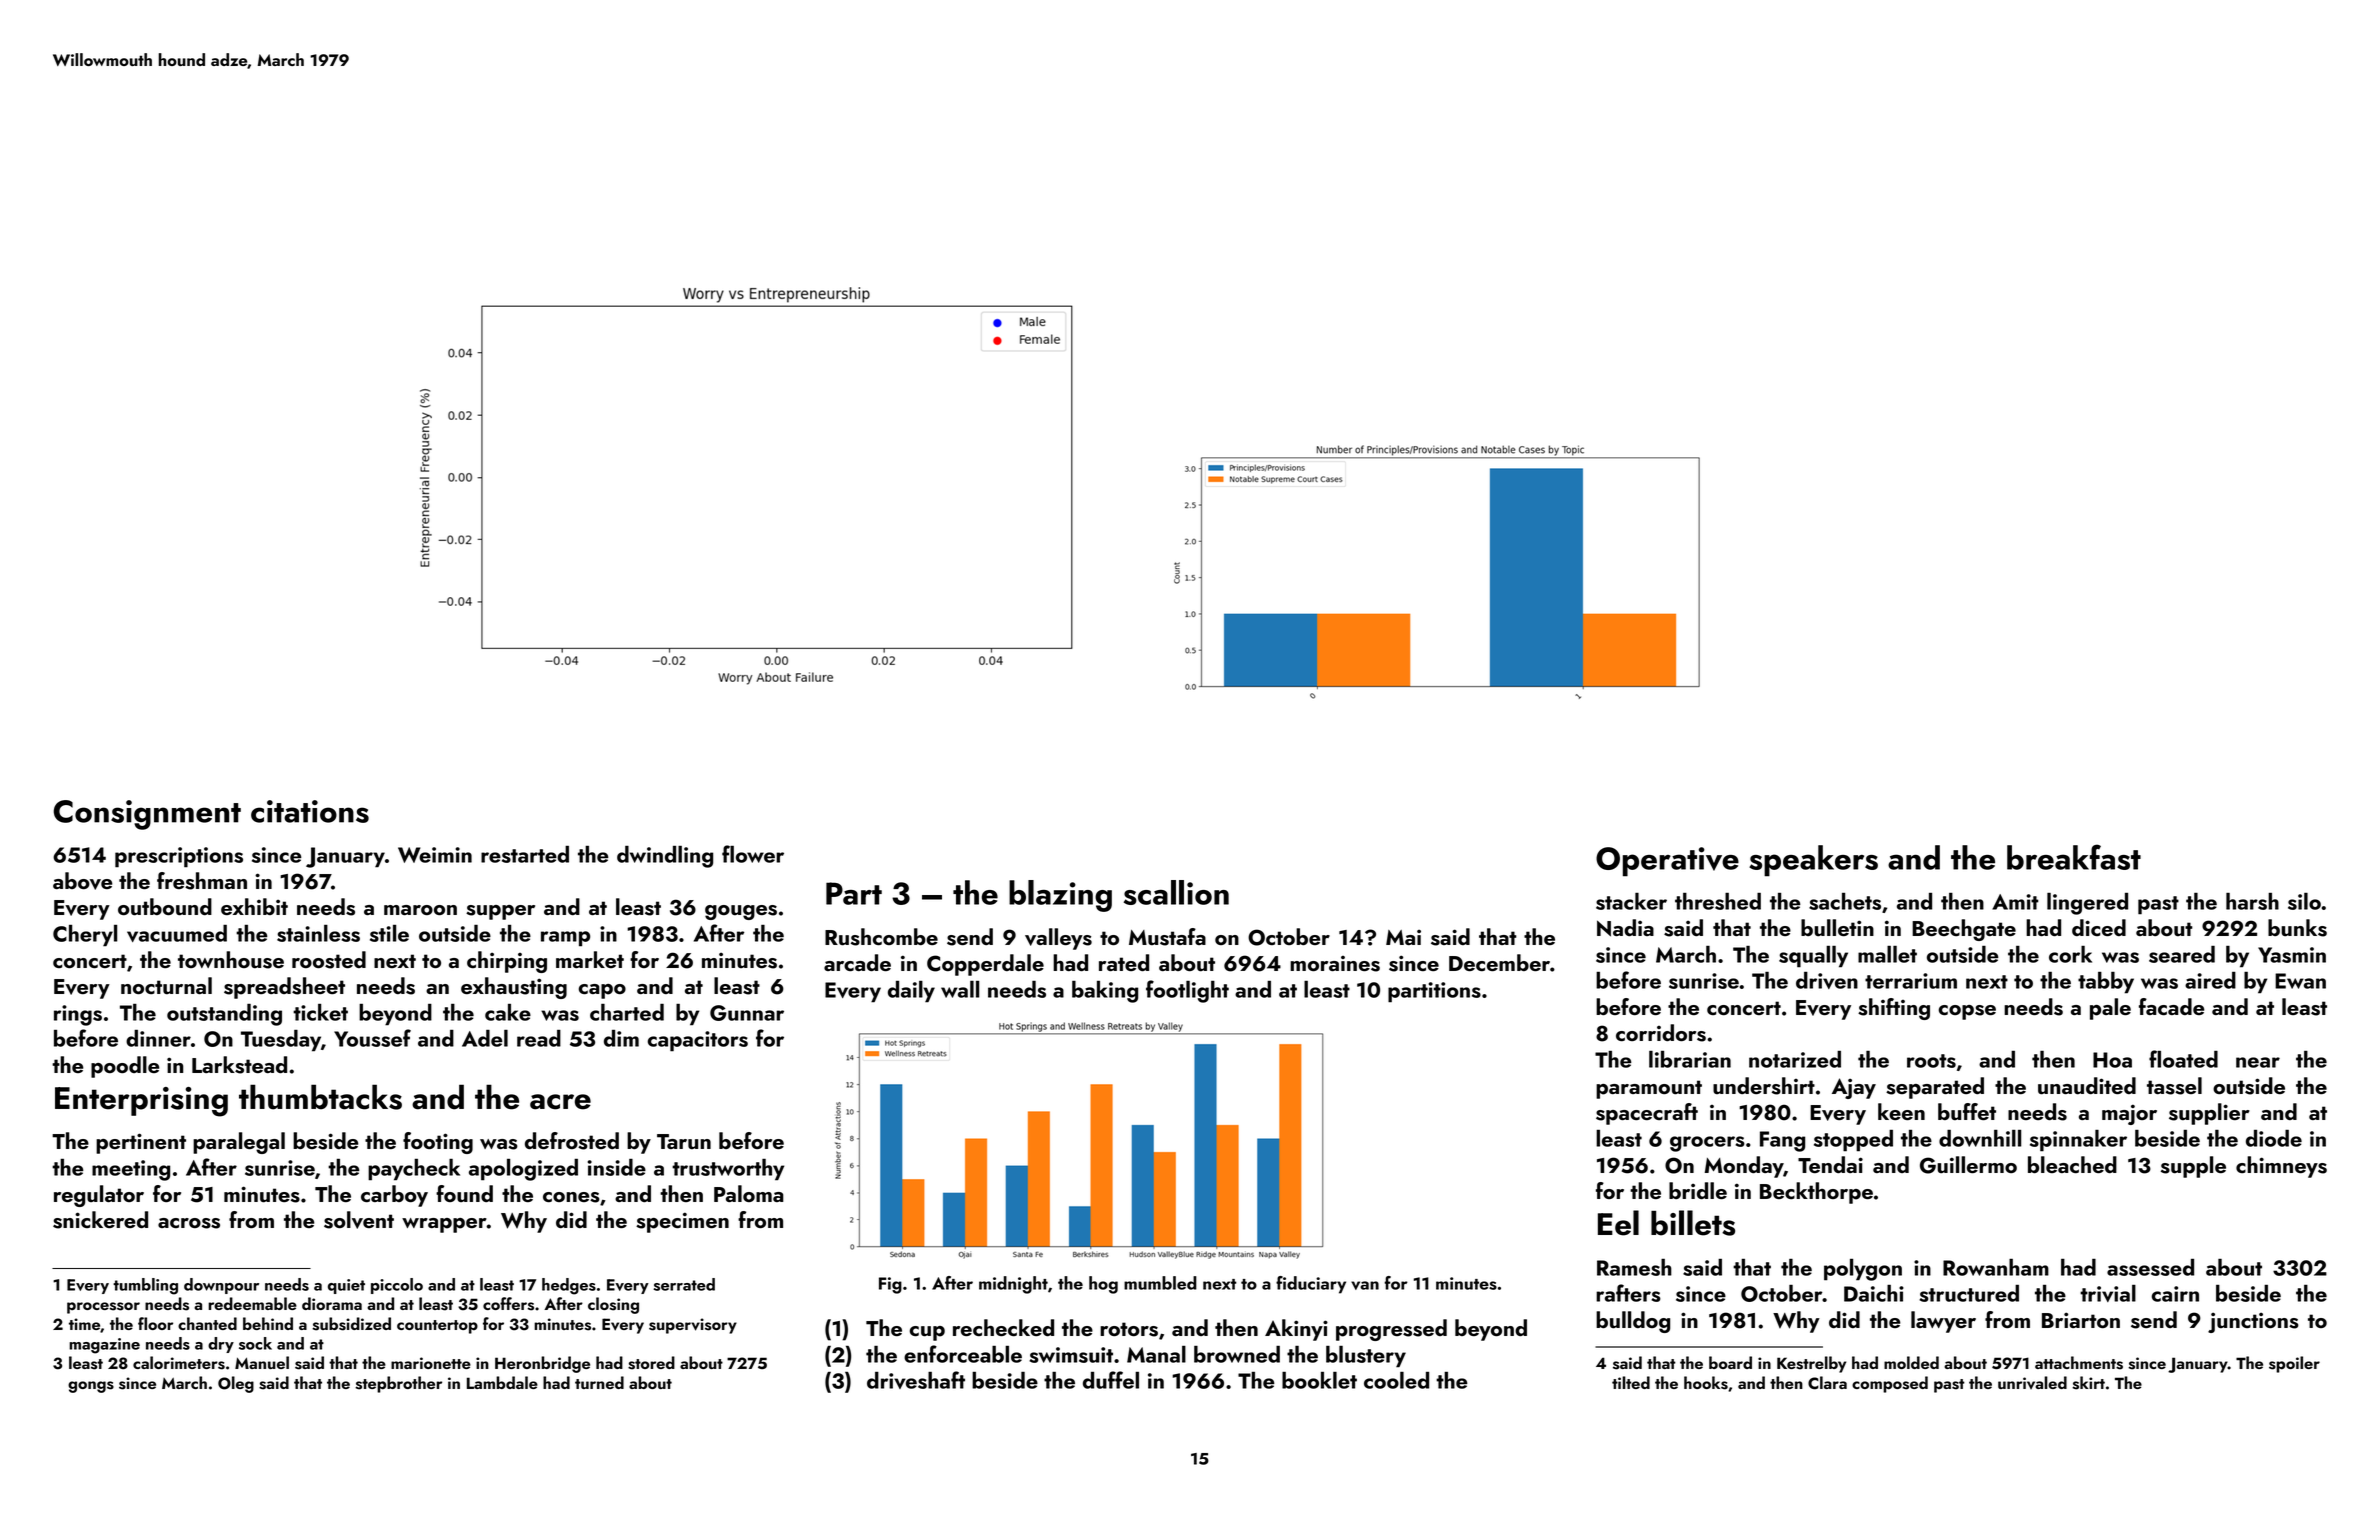 The height and width of the screenshot is (1540, 2380). Describe the element at coordinates (125, 1067) in the screenshot. I see `poodle` at that location.
